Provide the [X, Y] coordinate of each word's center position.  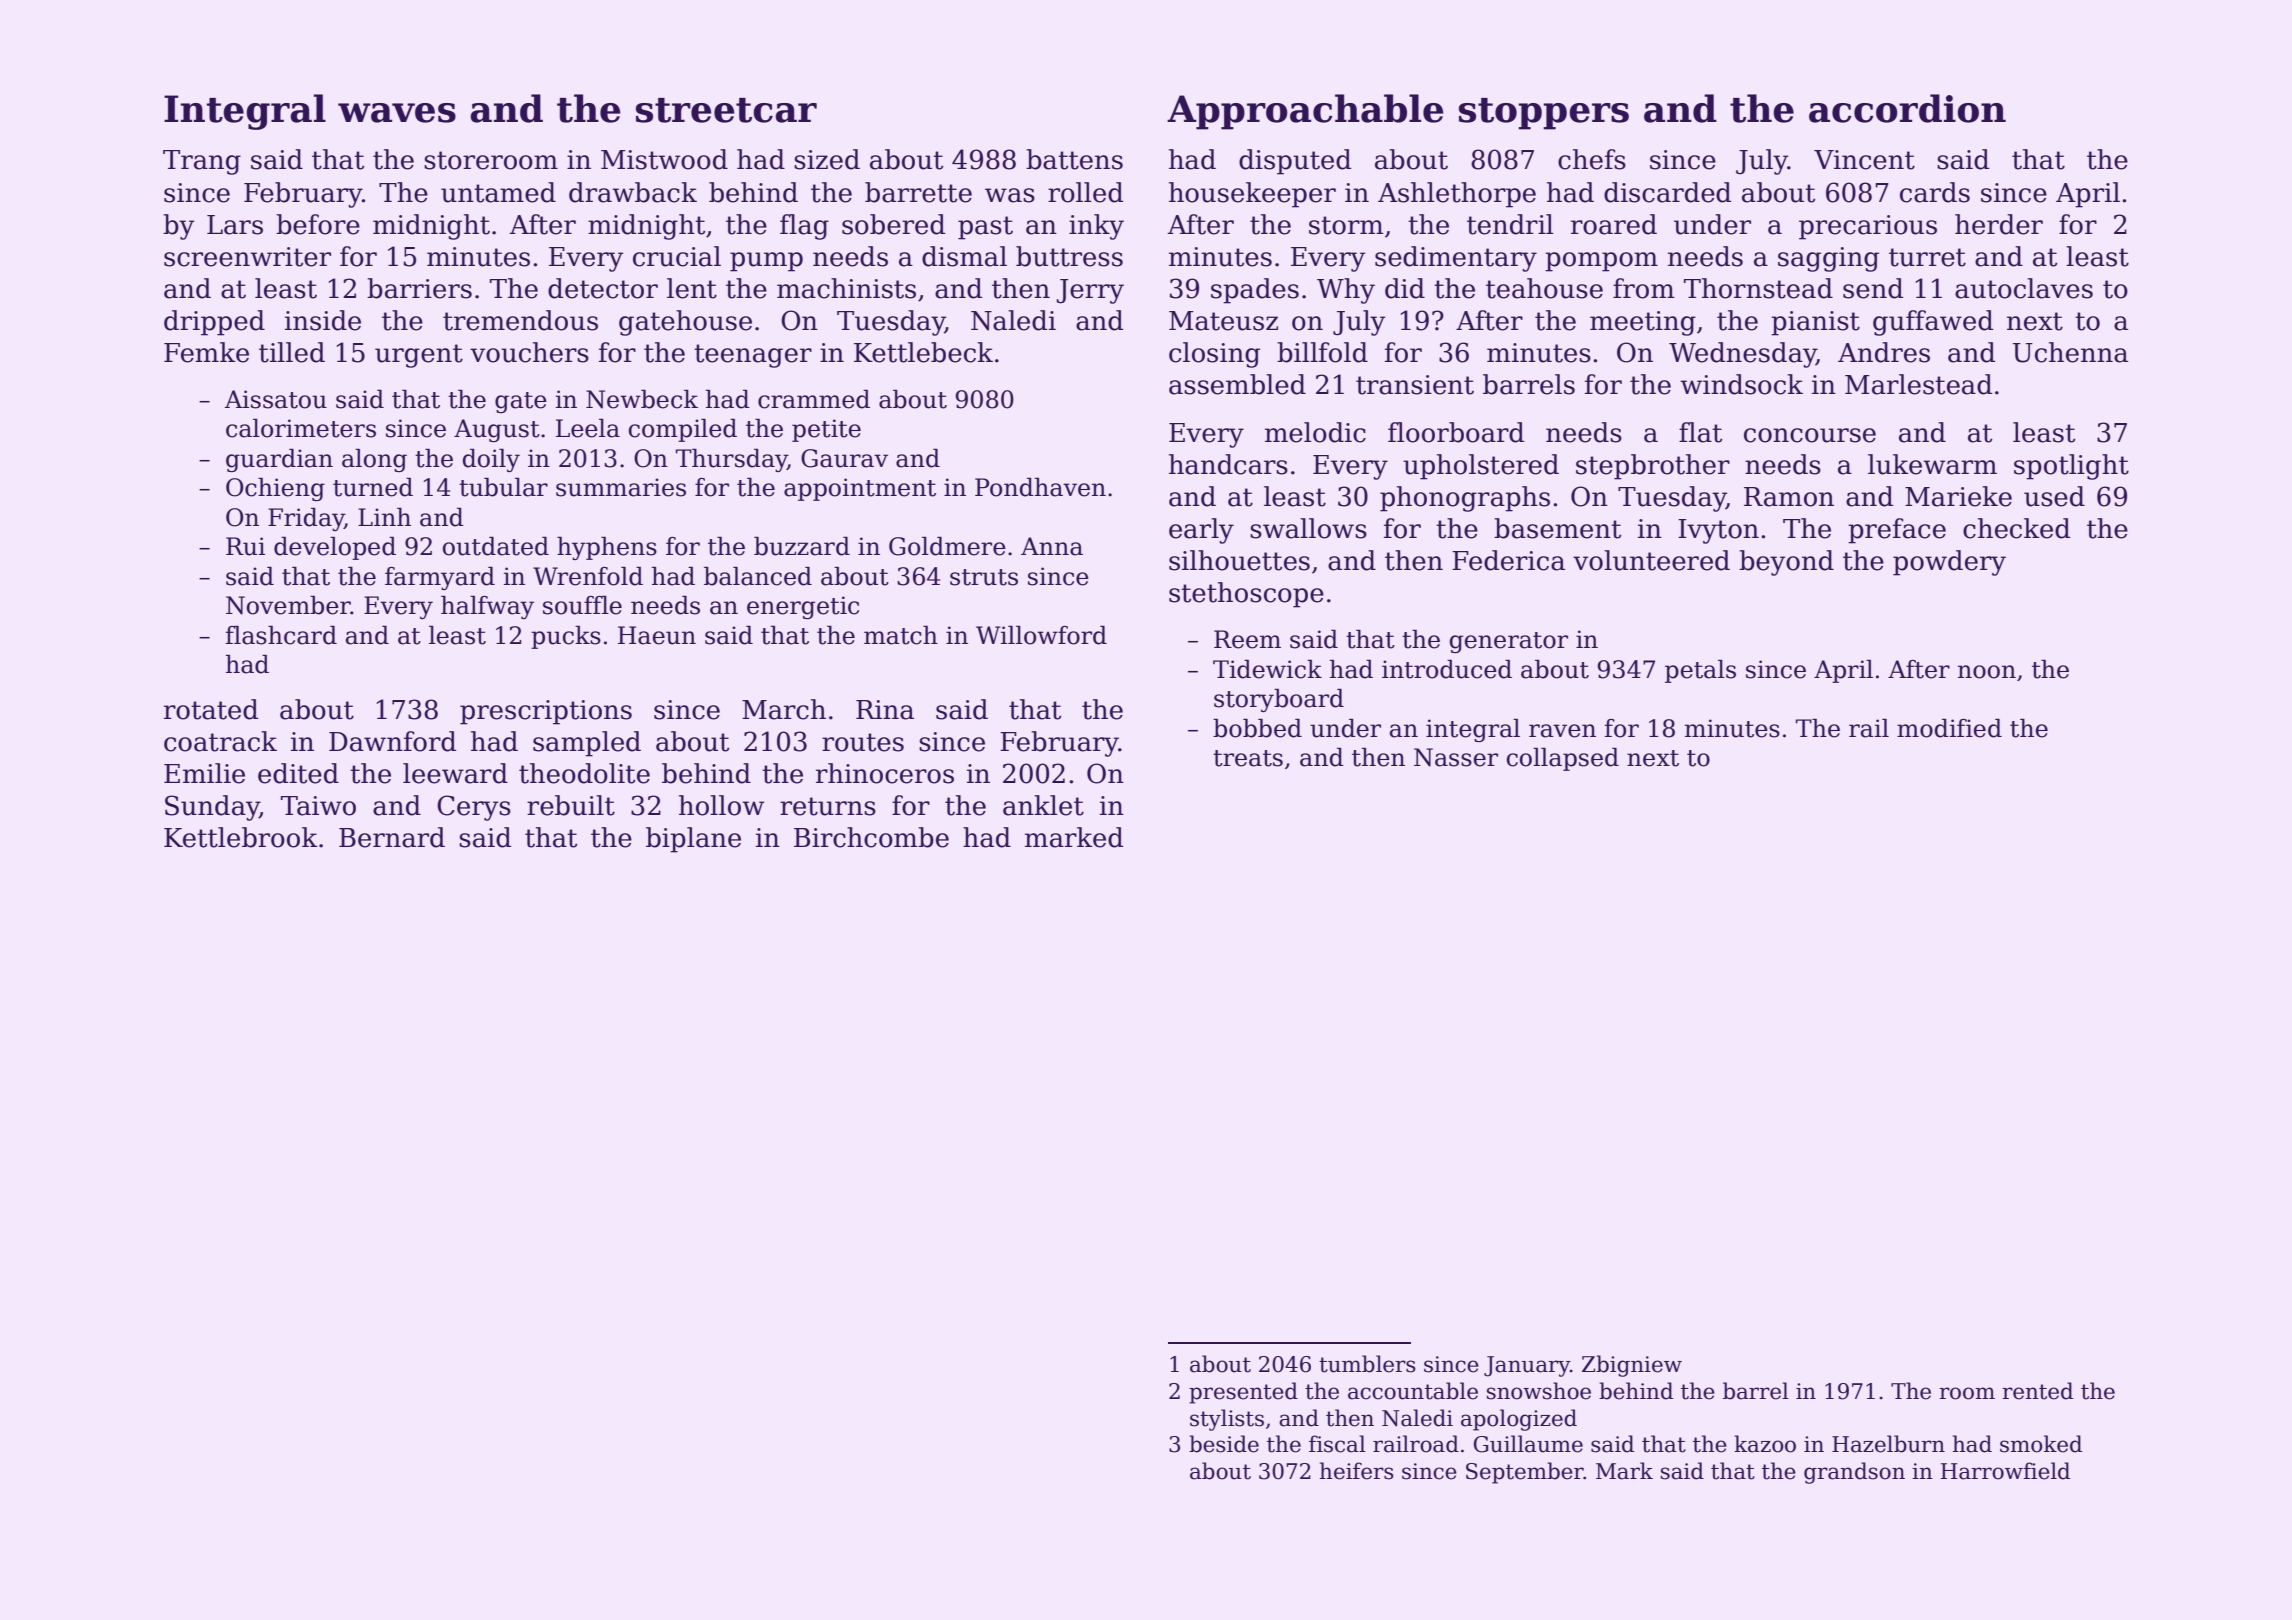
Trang [202, 162]
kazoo [1765, 1444]
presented [1243, 1393]
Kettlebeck [923, 352]
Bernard [392, 837]
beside [1224, 1444]
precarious [1868, 227]
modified [1949, 728]
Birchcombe [871, 837]
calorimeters [301, 428]
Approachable [1305, 112]
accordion [1907, 108]
